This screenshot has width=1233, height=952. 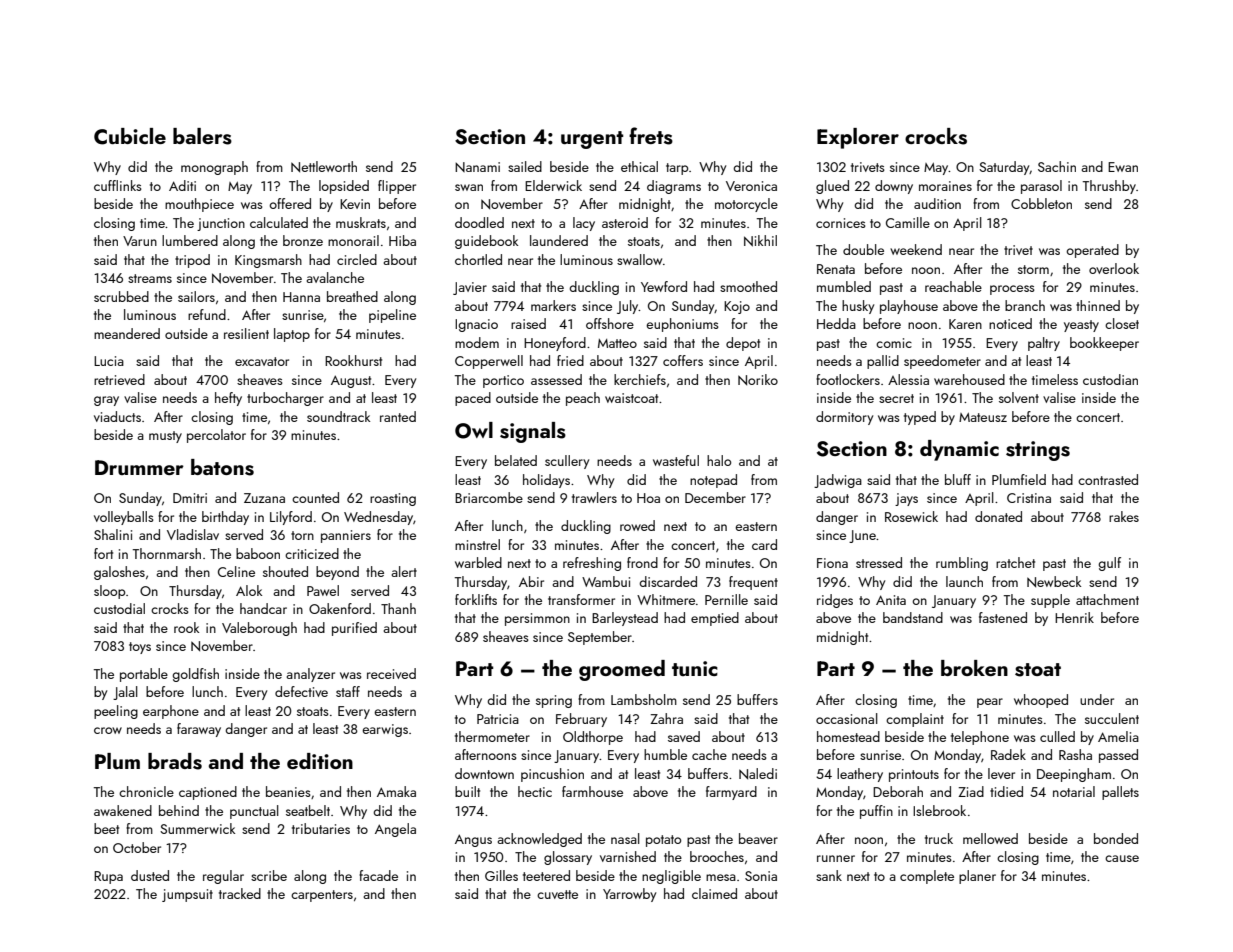 I want to click on monograph, so click(x=214, y=168).
